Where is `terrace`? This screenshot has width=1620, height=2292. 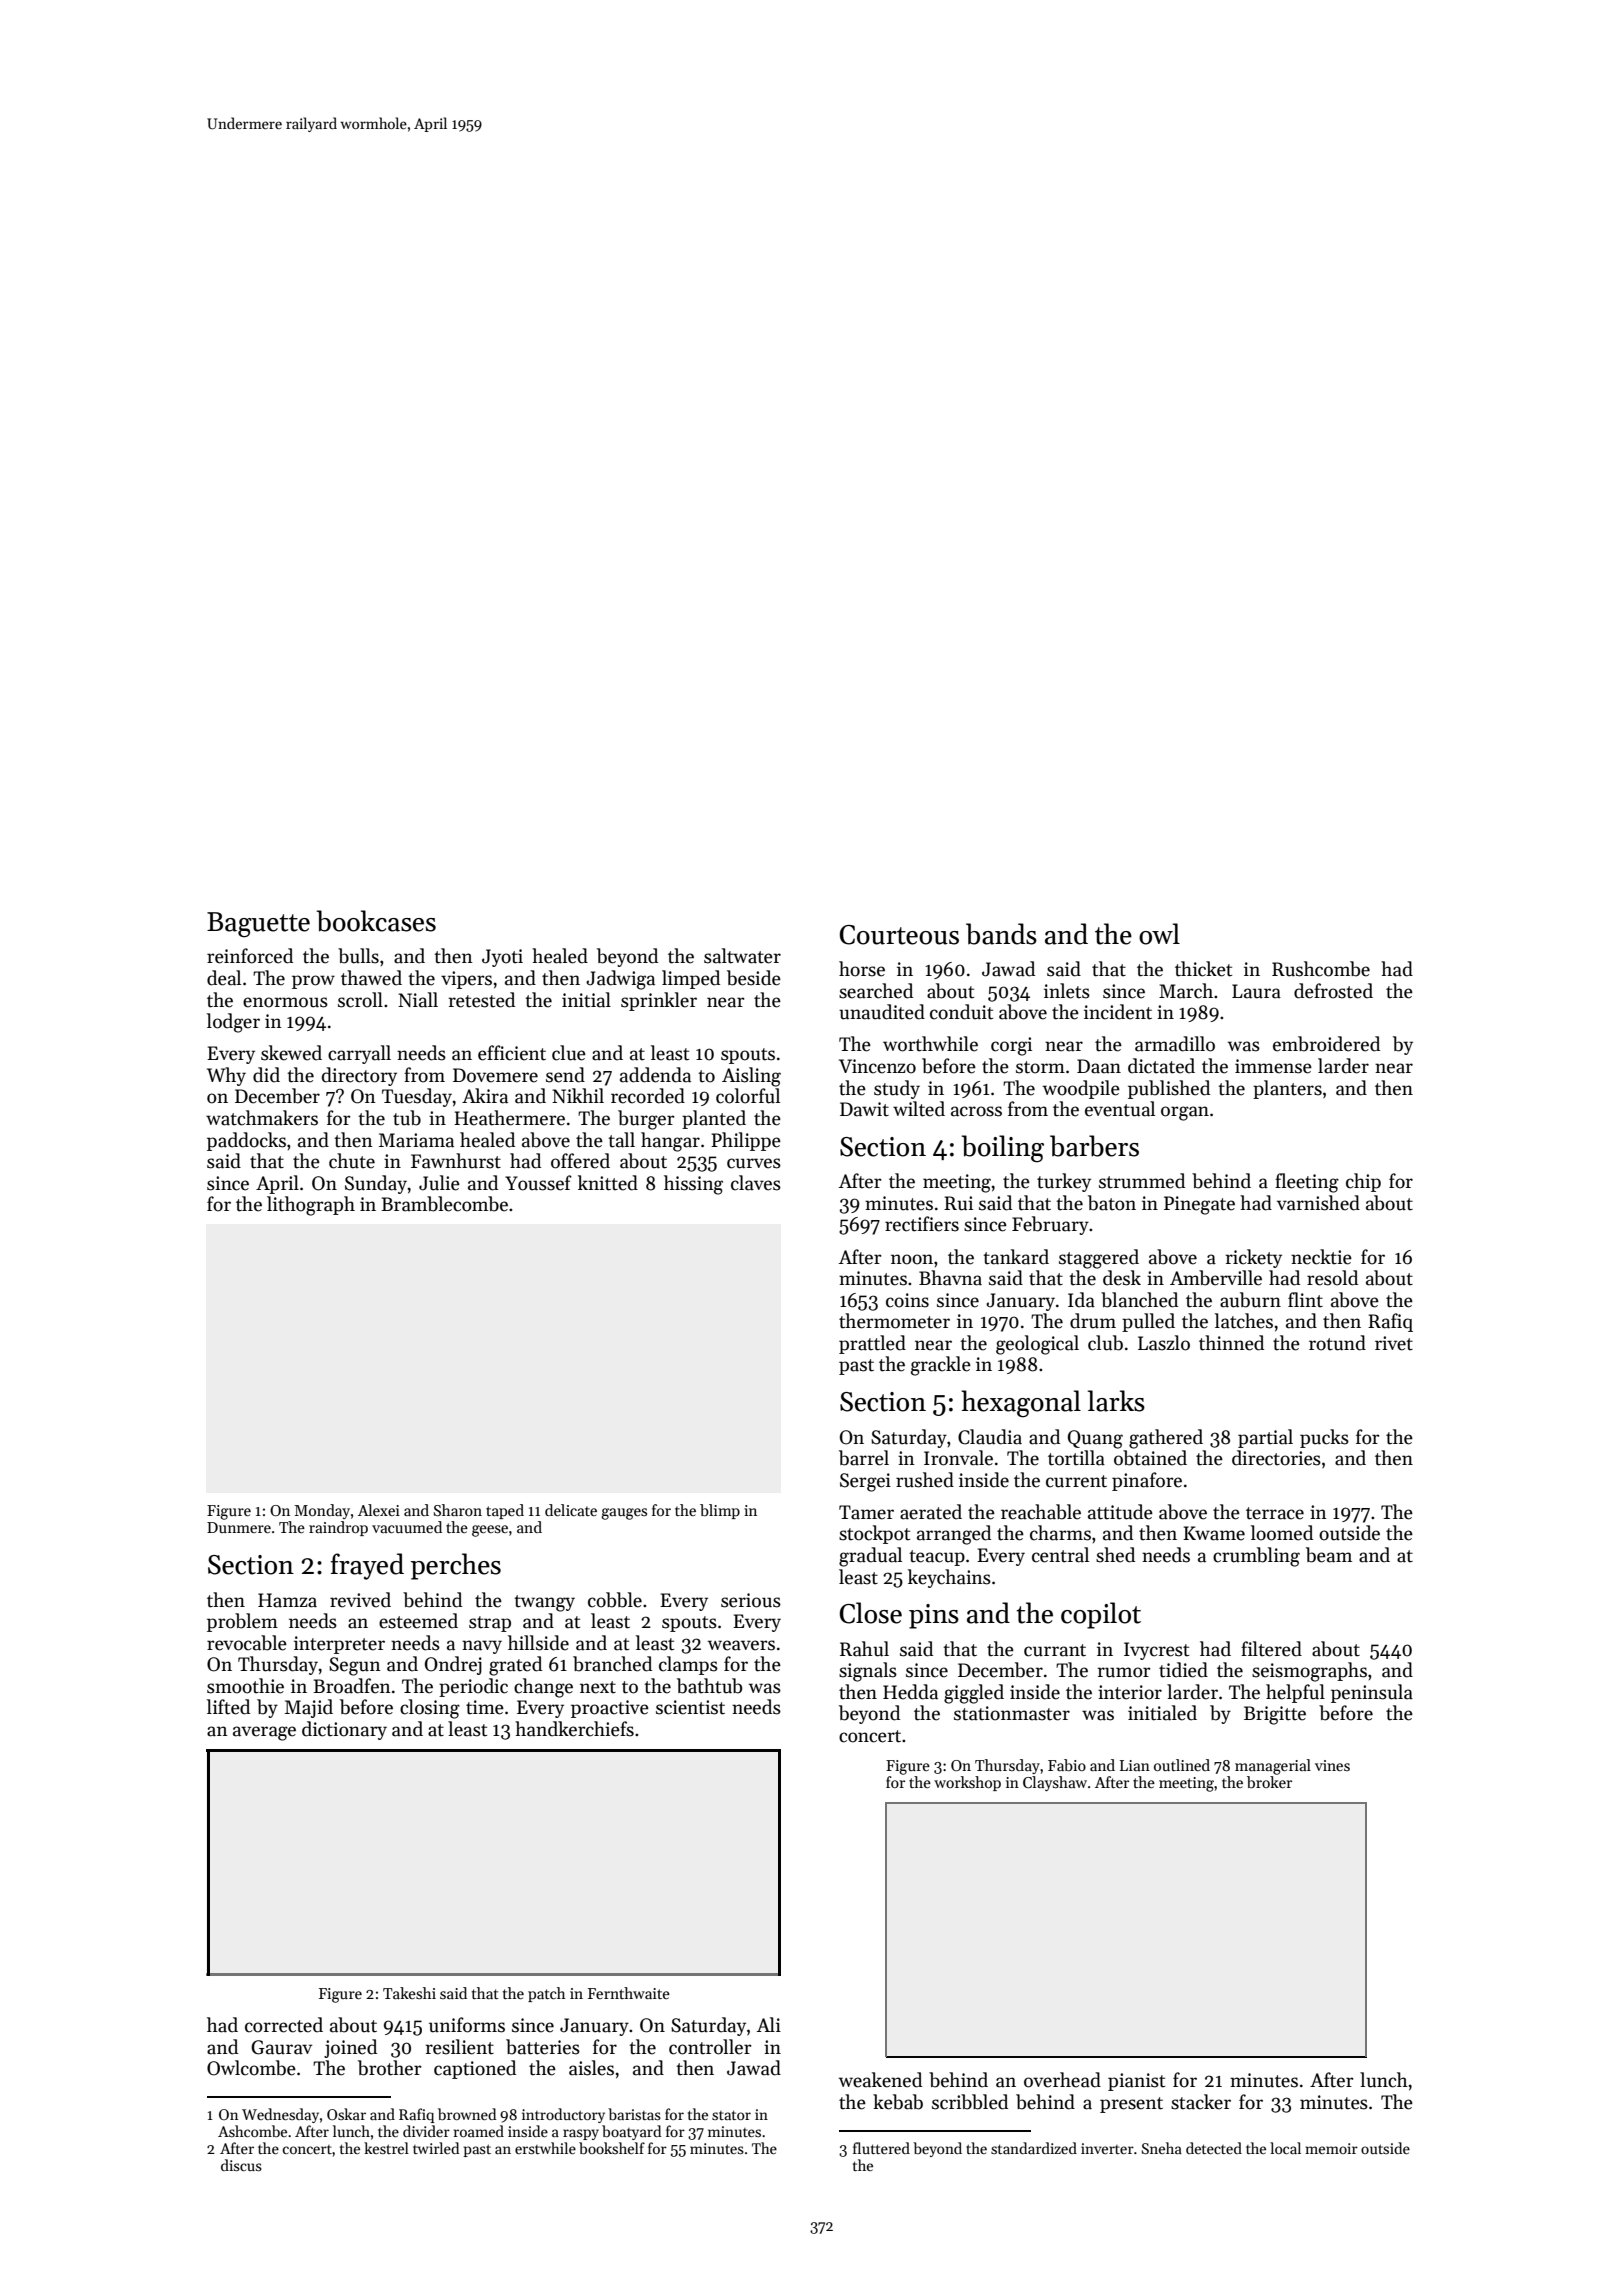 terrace is located at coordinates (1275, 1513).
